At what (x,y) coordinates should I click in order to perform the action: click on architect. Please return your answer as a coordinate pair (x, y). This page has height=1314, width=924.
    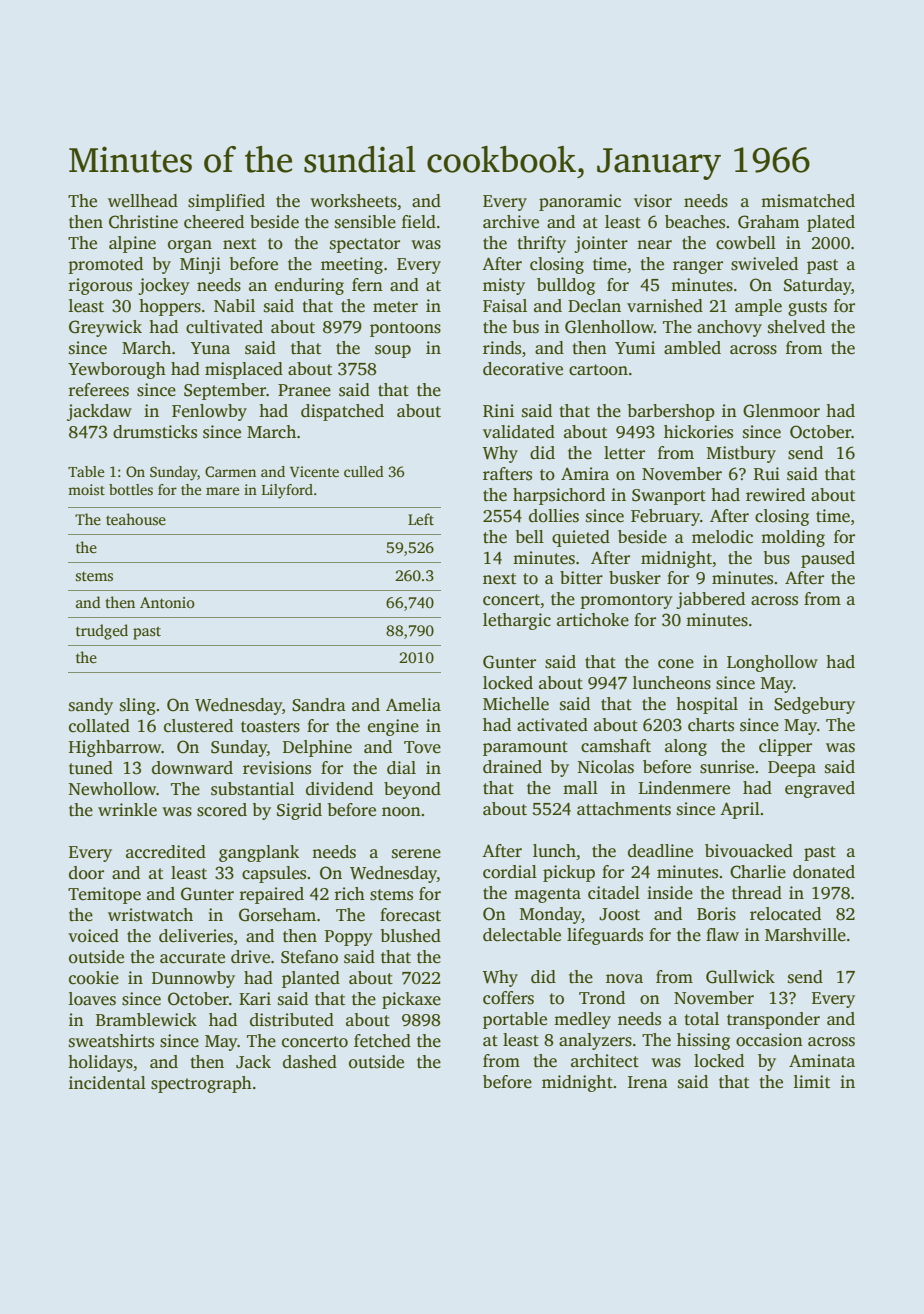
    Looking at the image, I should click on (605, 1061).
